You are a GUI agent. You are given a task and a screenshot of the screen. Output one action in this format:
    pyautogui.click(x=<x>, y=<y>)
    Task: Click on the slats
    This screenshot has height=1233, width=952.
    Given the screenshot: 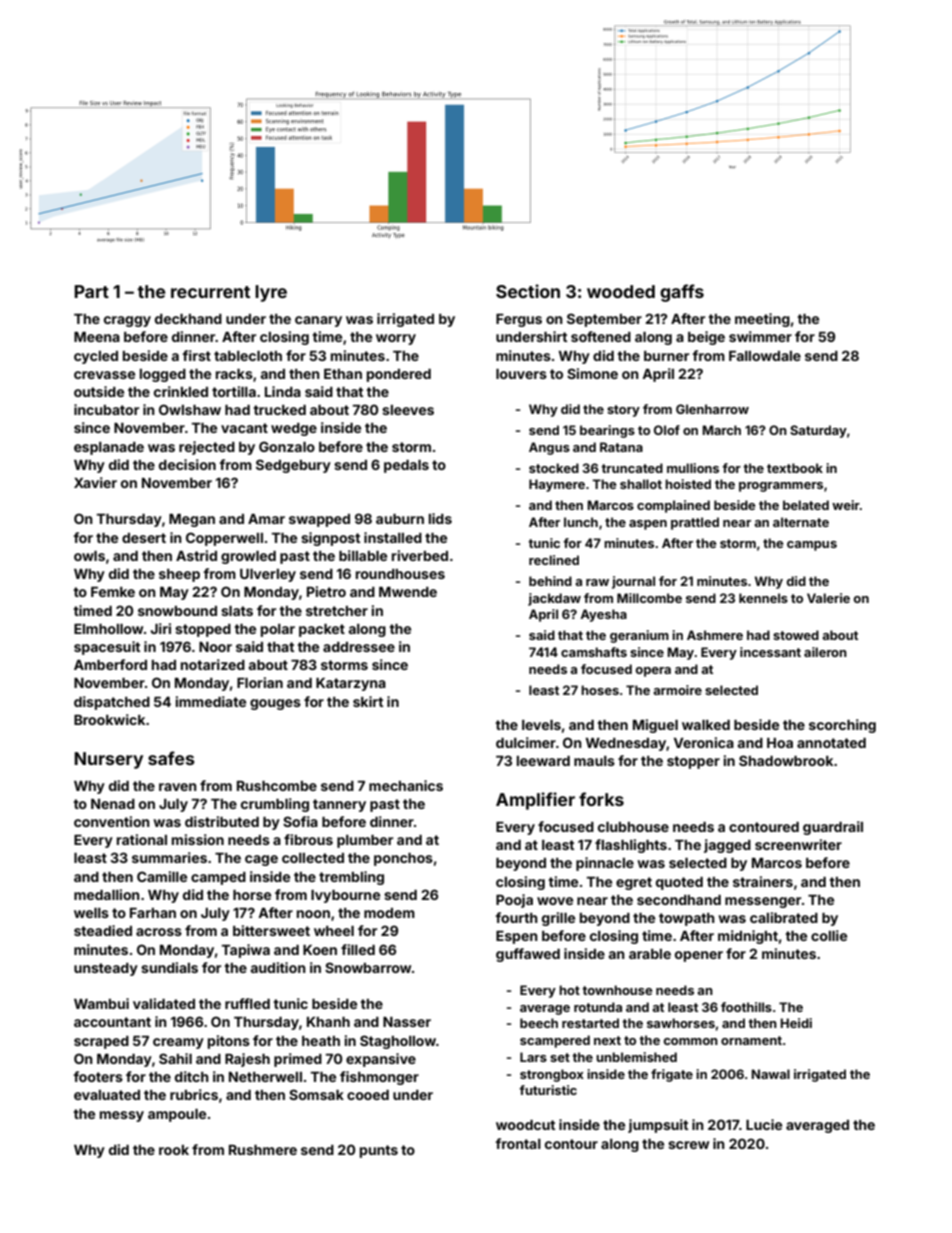 What is the action you would take?
    pyautogui.click(x=237, y=611)
